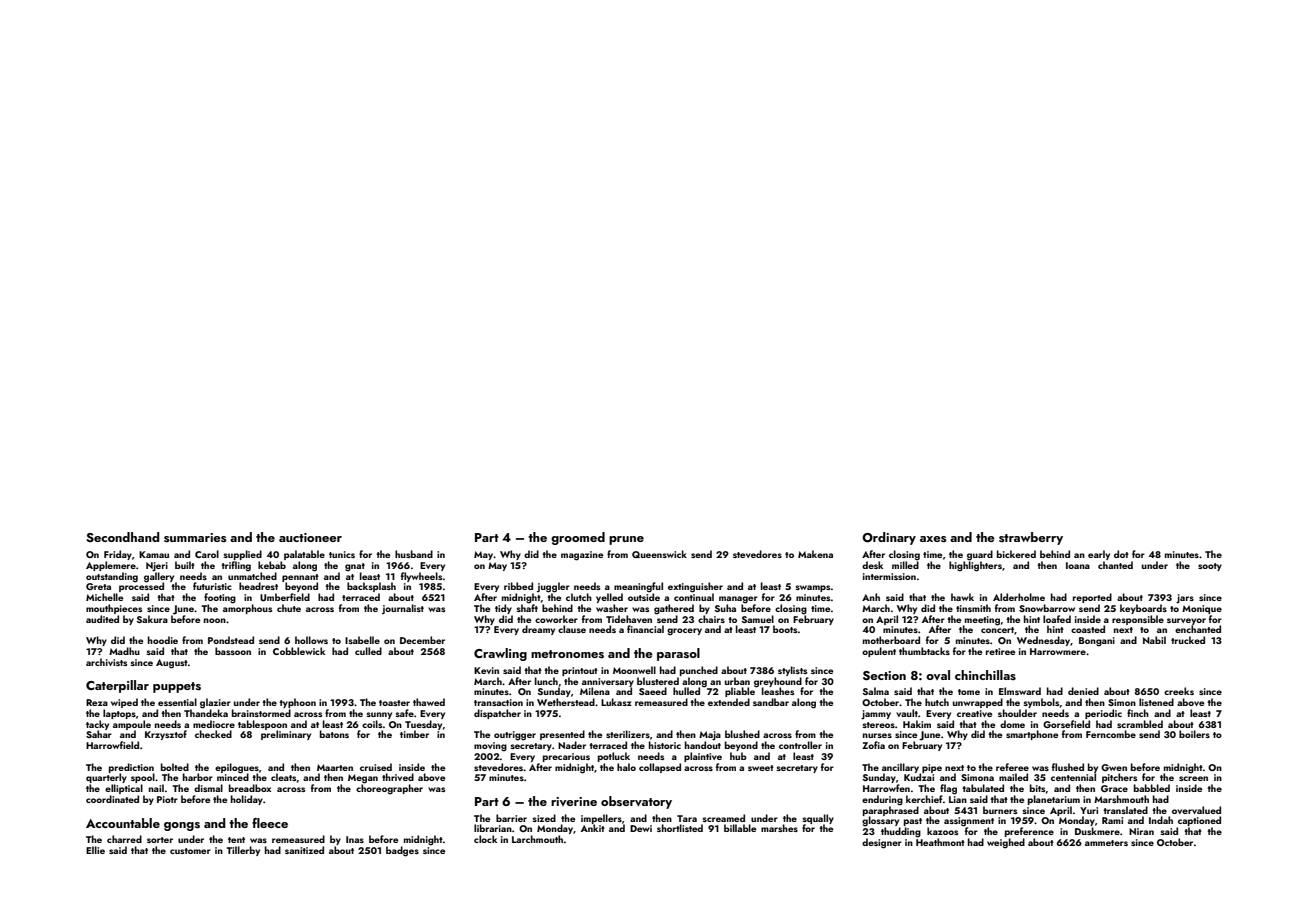 Image resolution: width=1308 pixels, height=924 pixels. I want to click on Ioana, so click(1078, 565).
